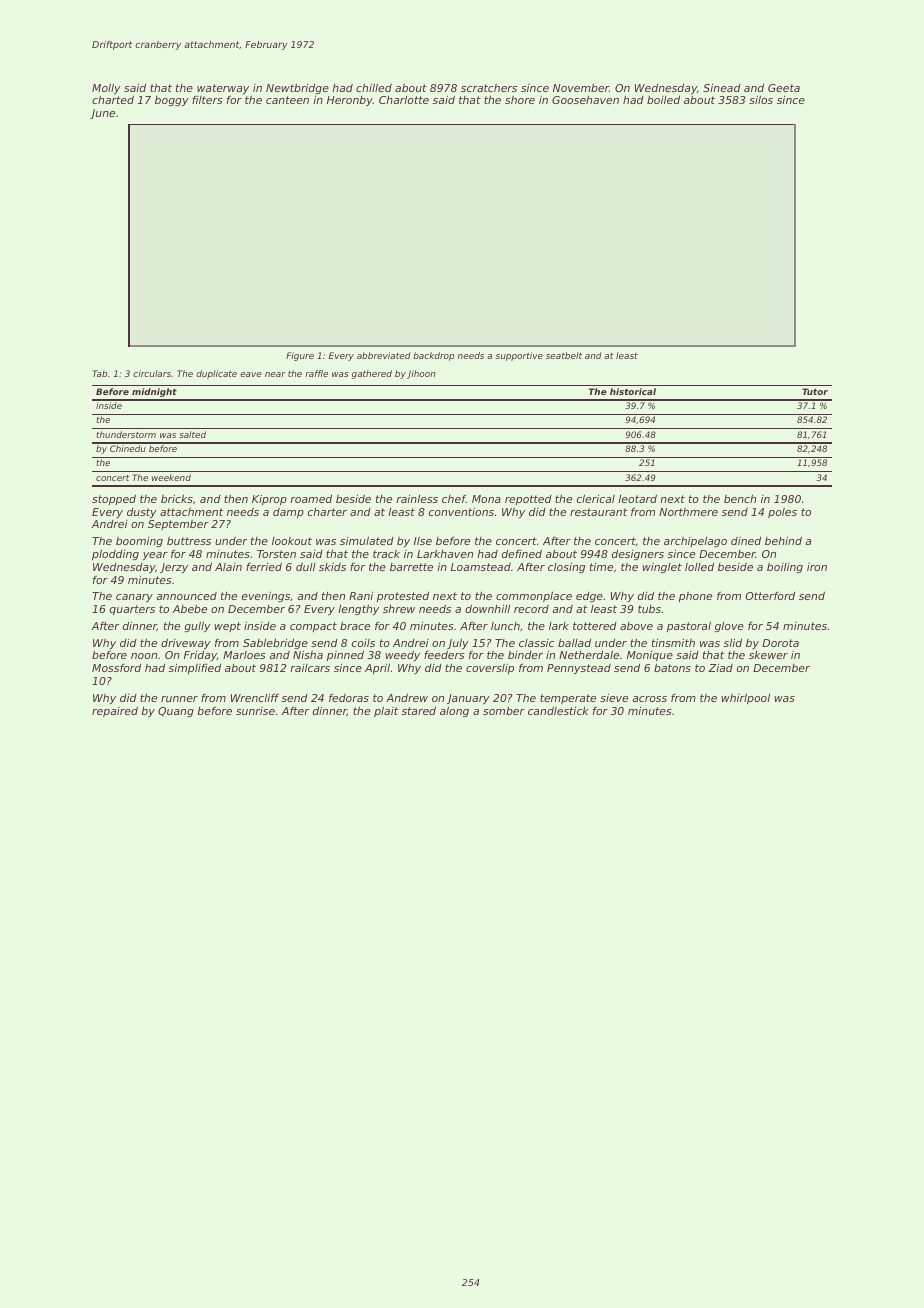  I want to click on conventions, so click(461, 511).
